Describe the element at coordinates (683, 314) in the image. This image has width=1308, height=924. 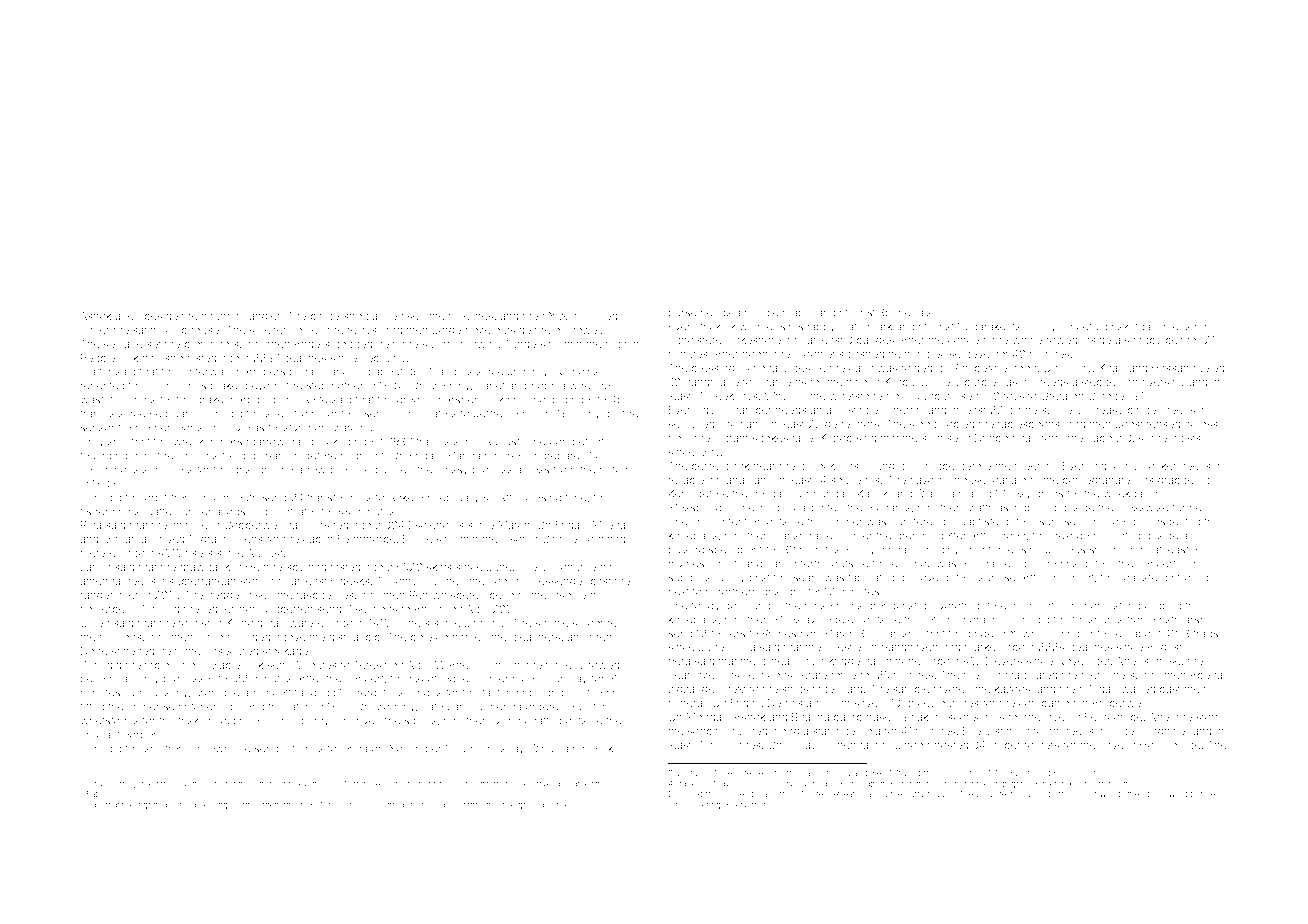
I see `purse` at that location.
